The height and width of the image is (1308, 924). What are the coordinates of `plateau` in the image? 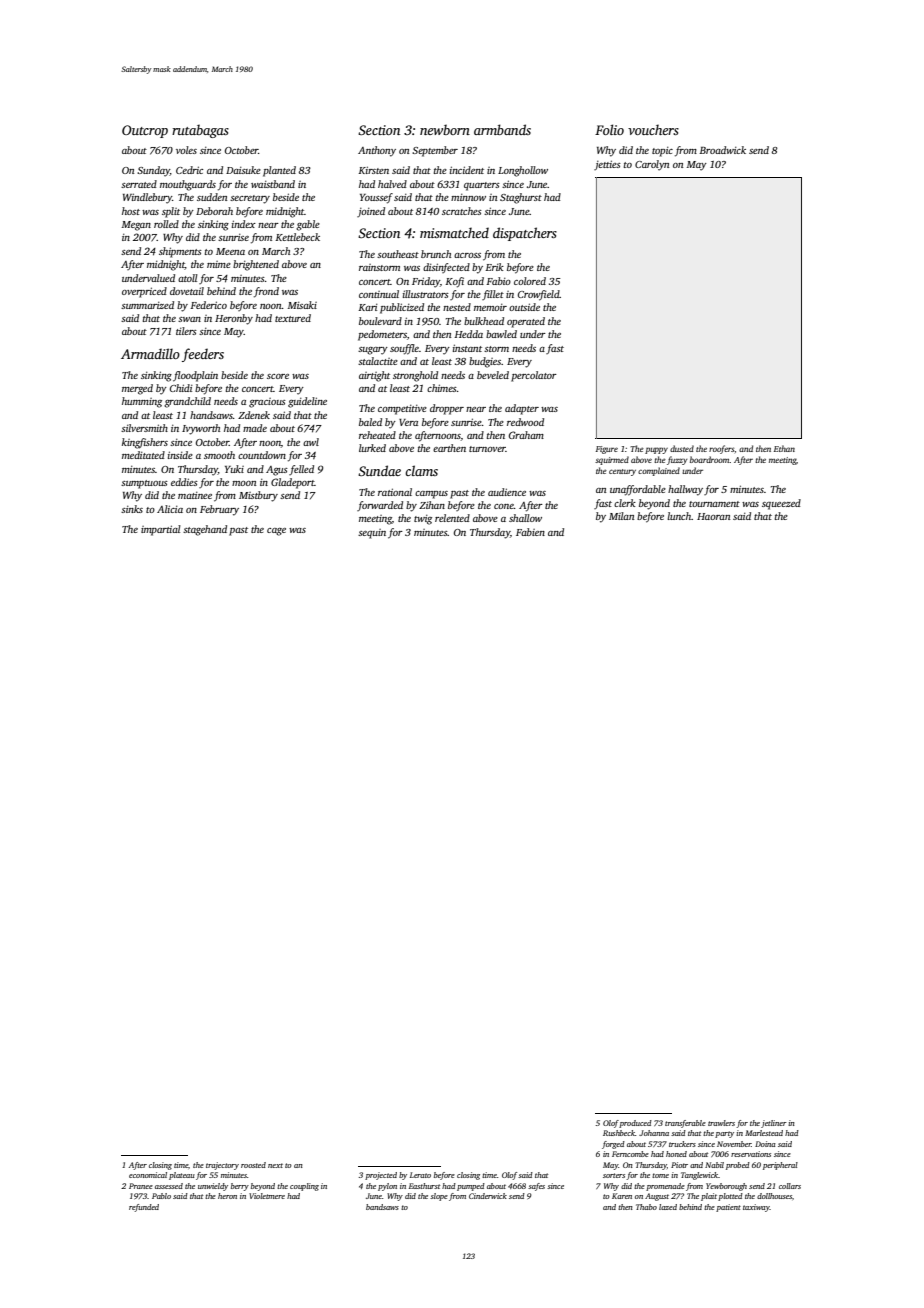 It's located at (182, 1176).
